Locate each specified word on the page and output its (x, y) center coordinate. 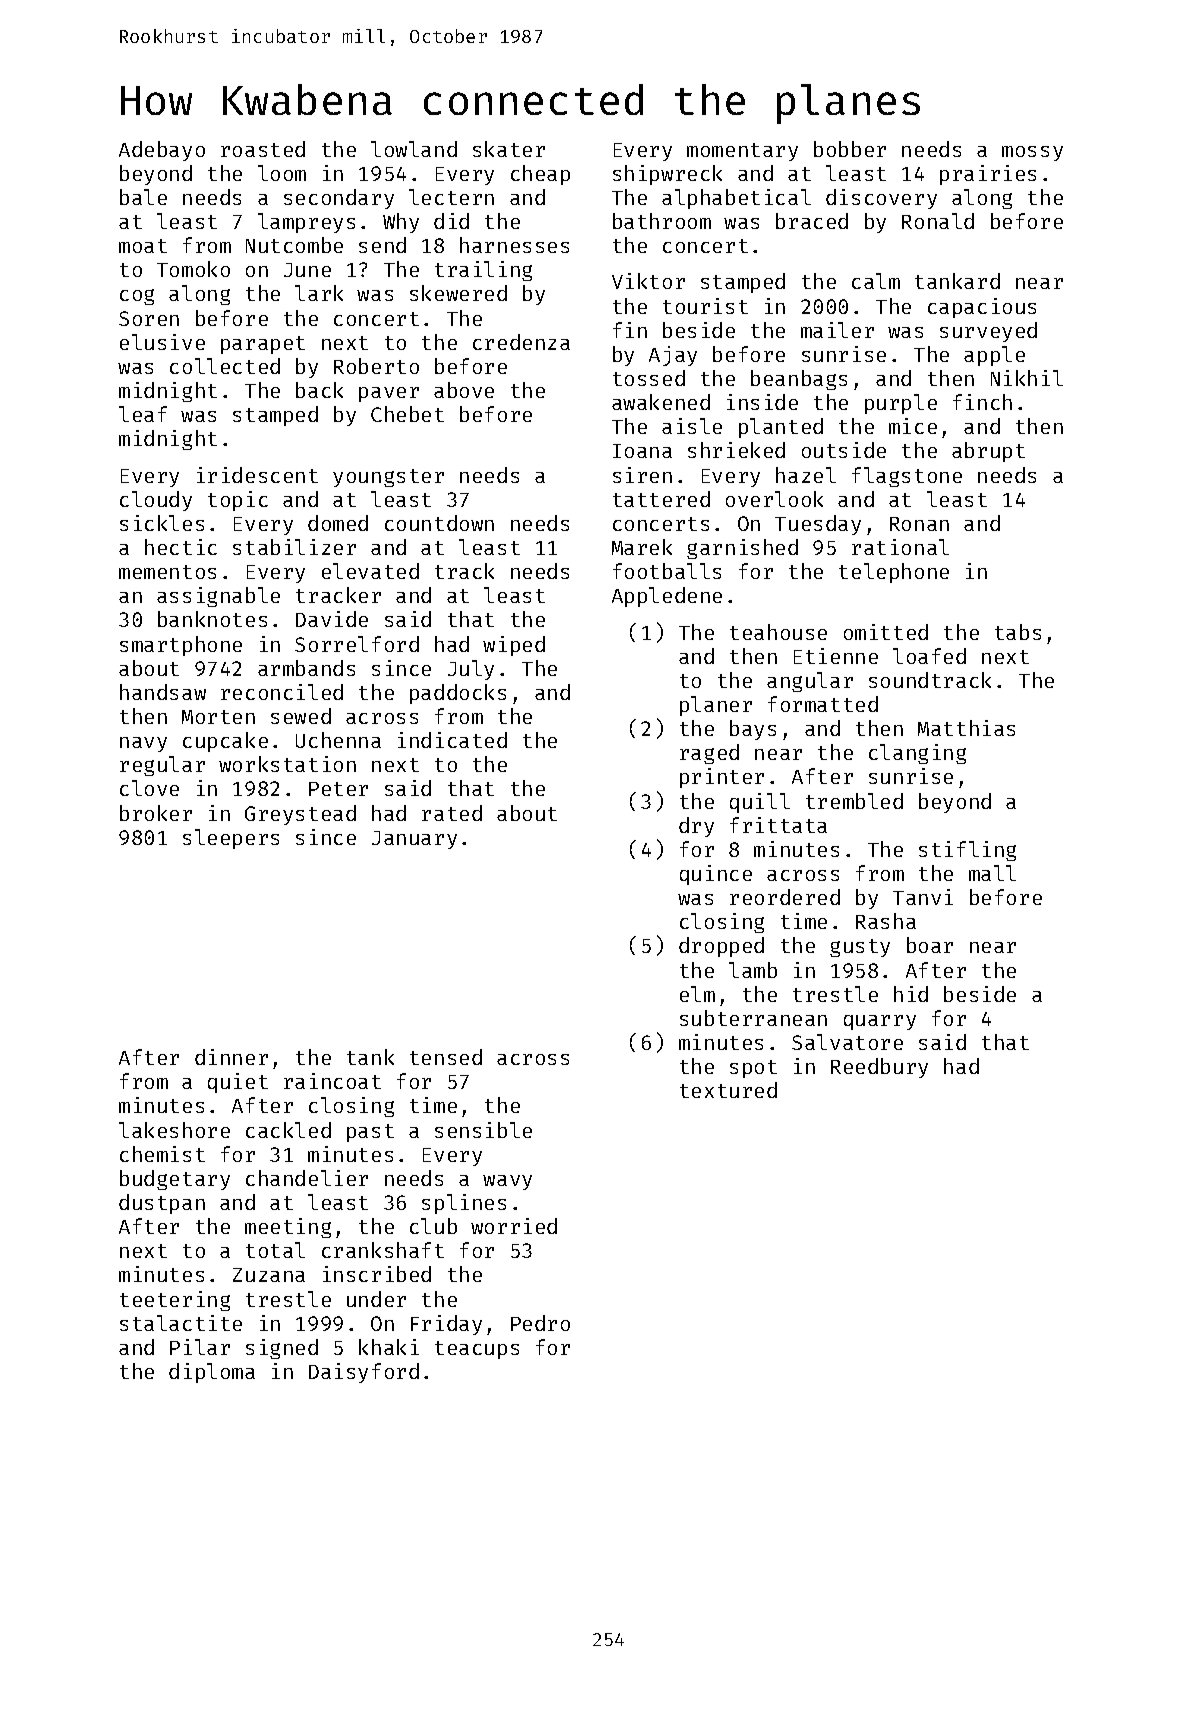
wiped (514, 646)
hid (911, 994)
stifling (967, 851)
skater (509, 149)
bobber (850, 149)
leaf (143, 414)
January (414, 840)
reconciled (282, 692)
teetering (175, 1301)
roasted (263, 149)
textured (728, 1090)
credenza (521, 342)
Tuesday (818, 525)
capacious (982, 308)
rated (452, 813)
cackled (288, 1130)
